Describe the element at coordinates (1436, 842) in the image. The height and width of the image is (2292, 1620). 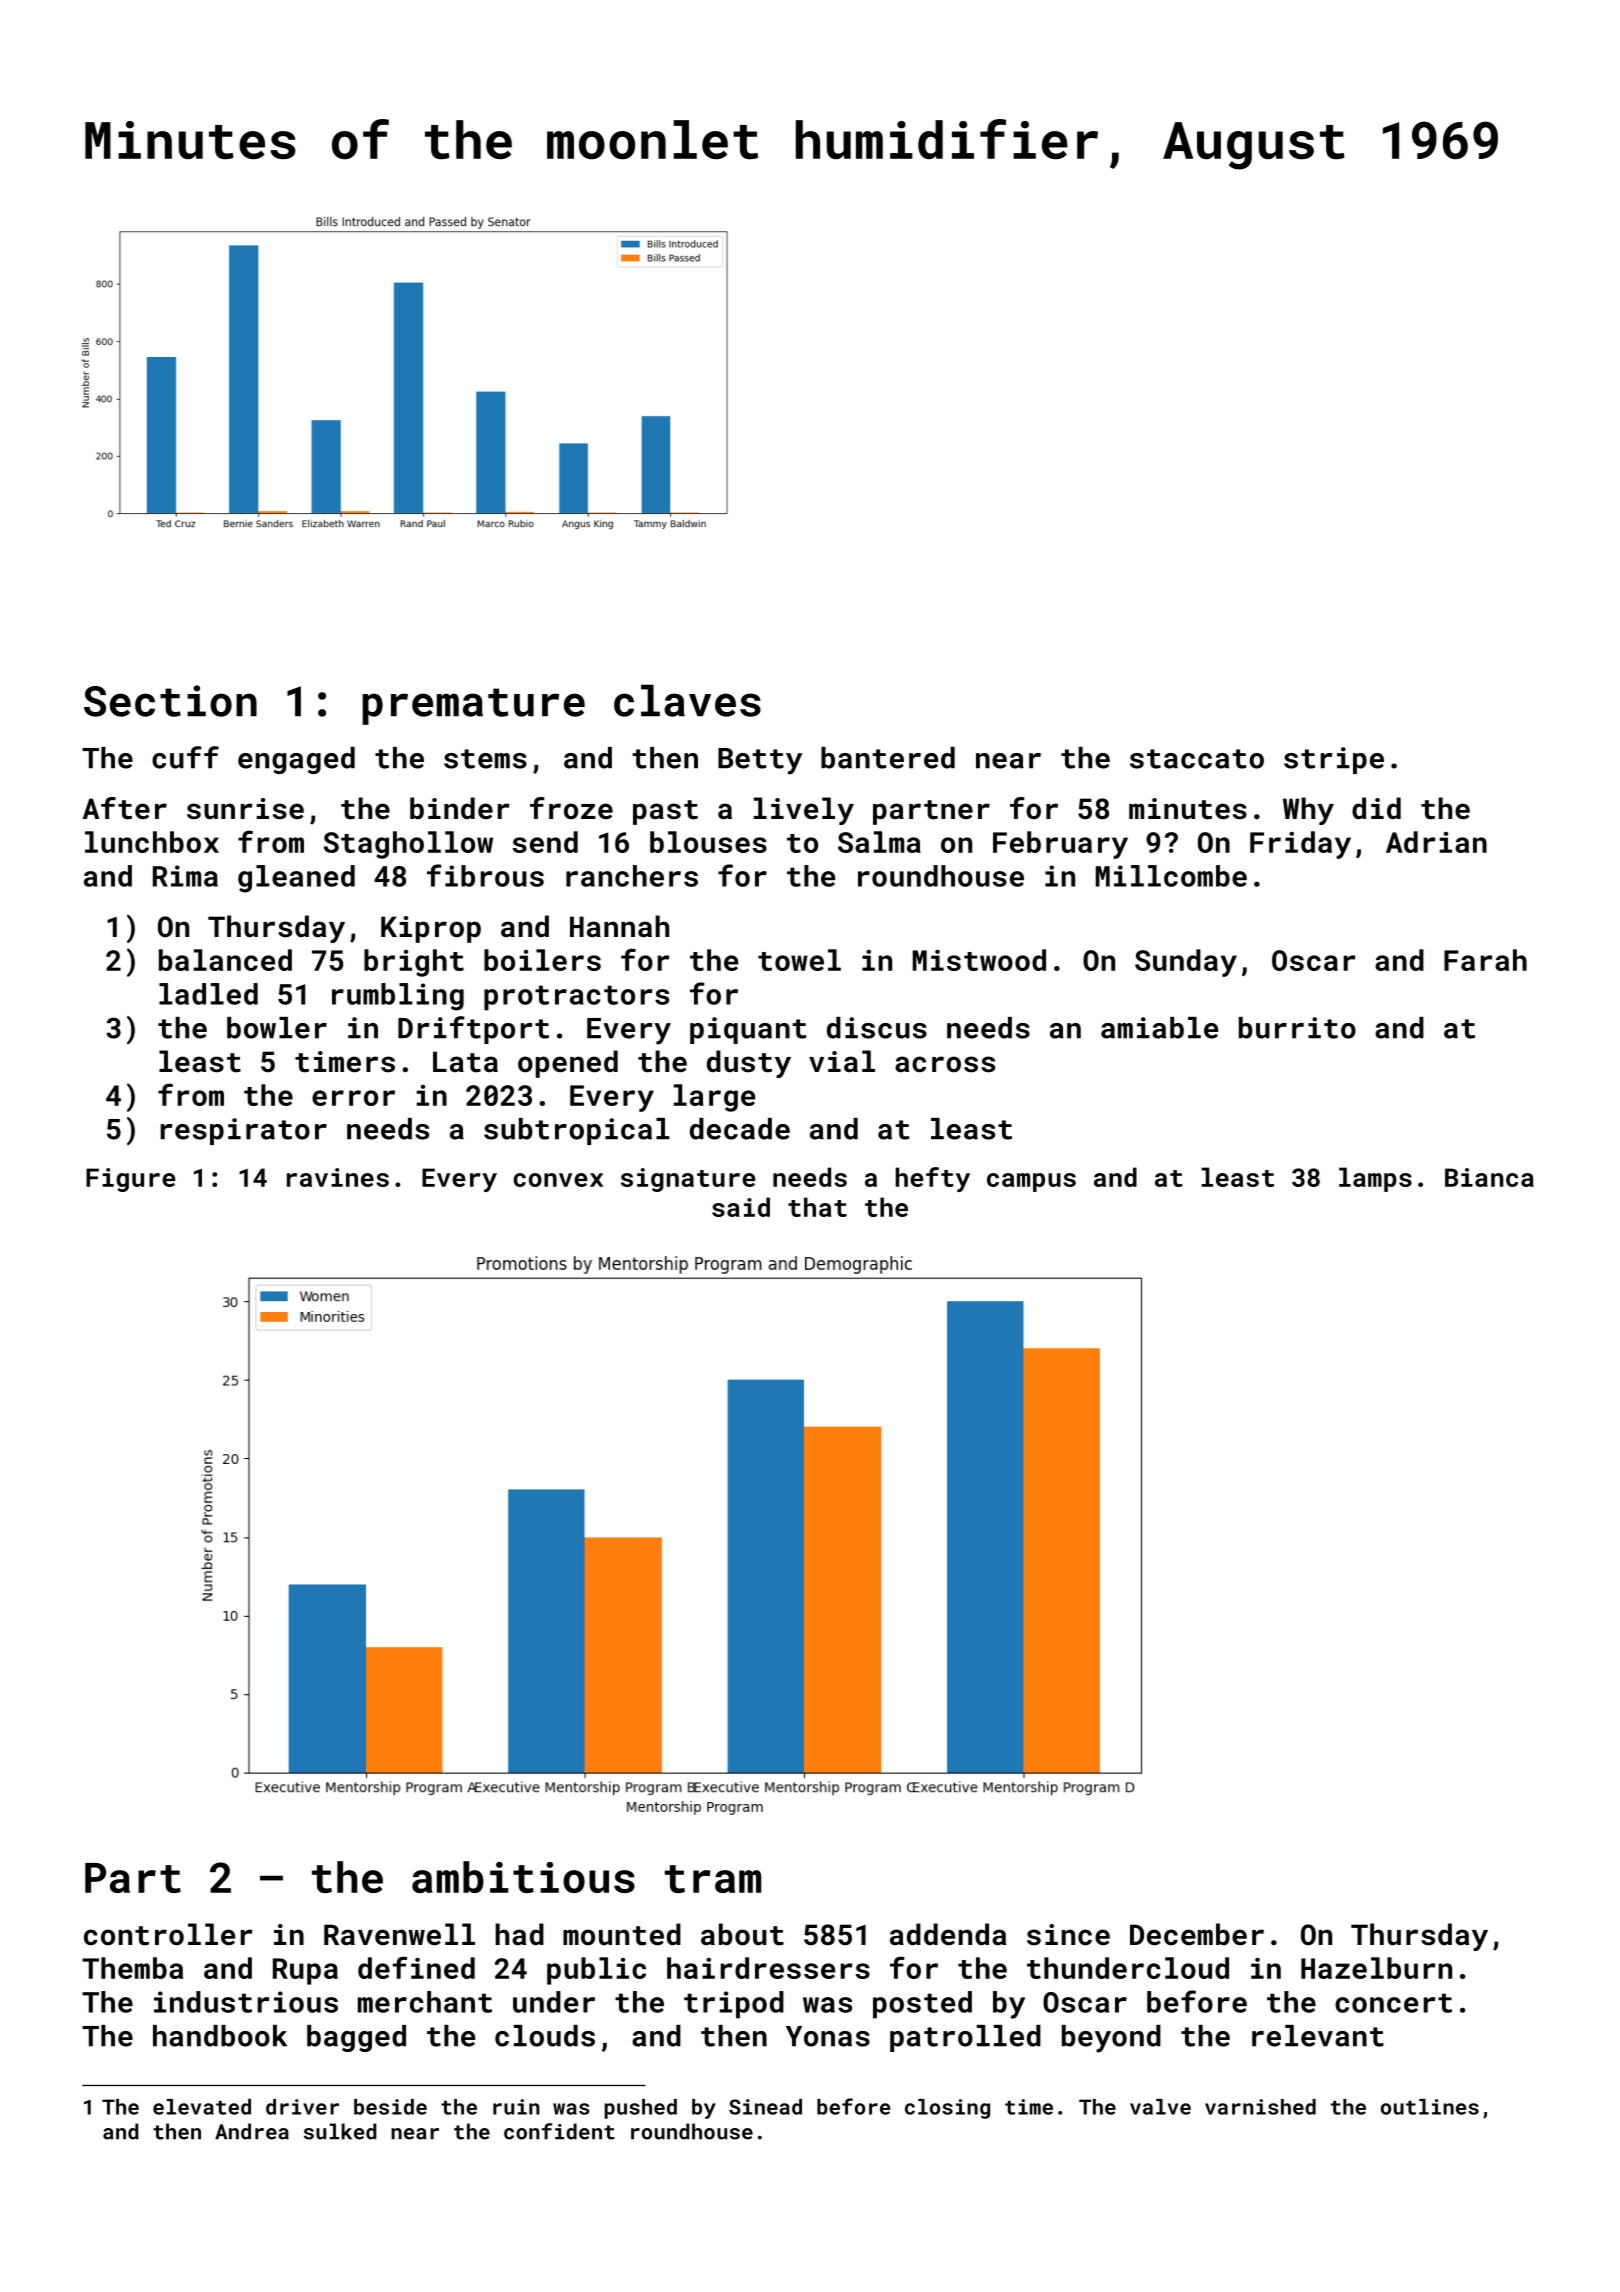
I see `Adrian` at that location.
